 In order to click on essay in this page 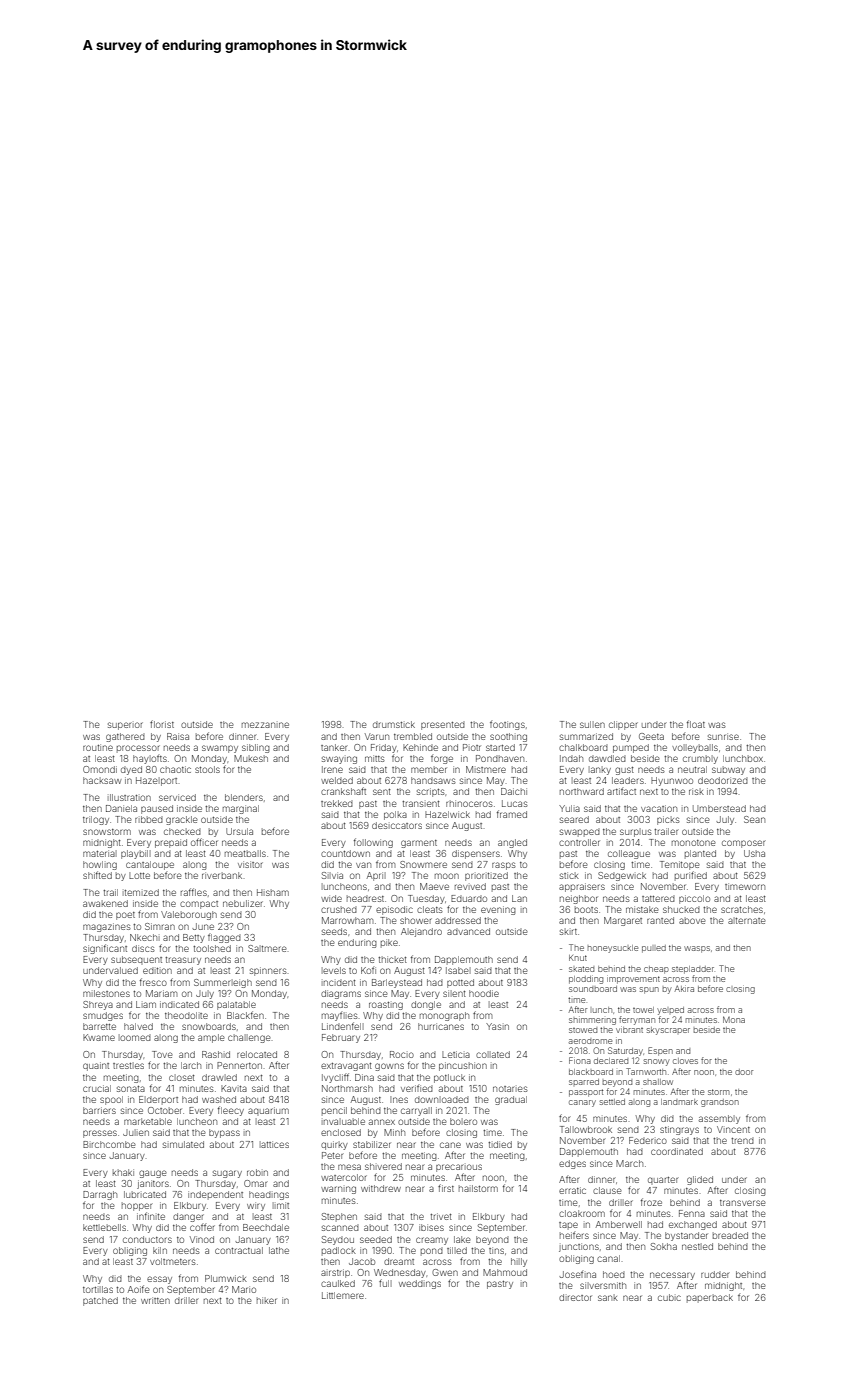, I will do `click(159, 1280)`.
